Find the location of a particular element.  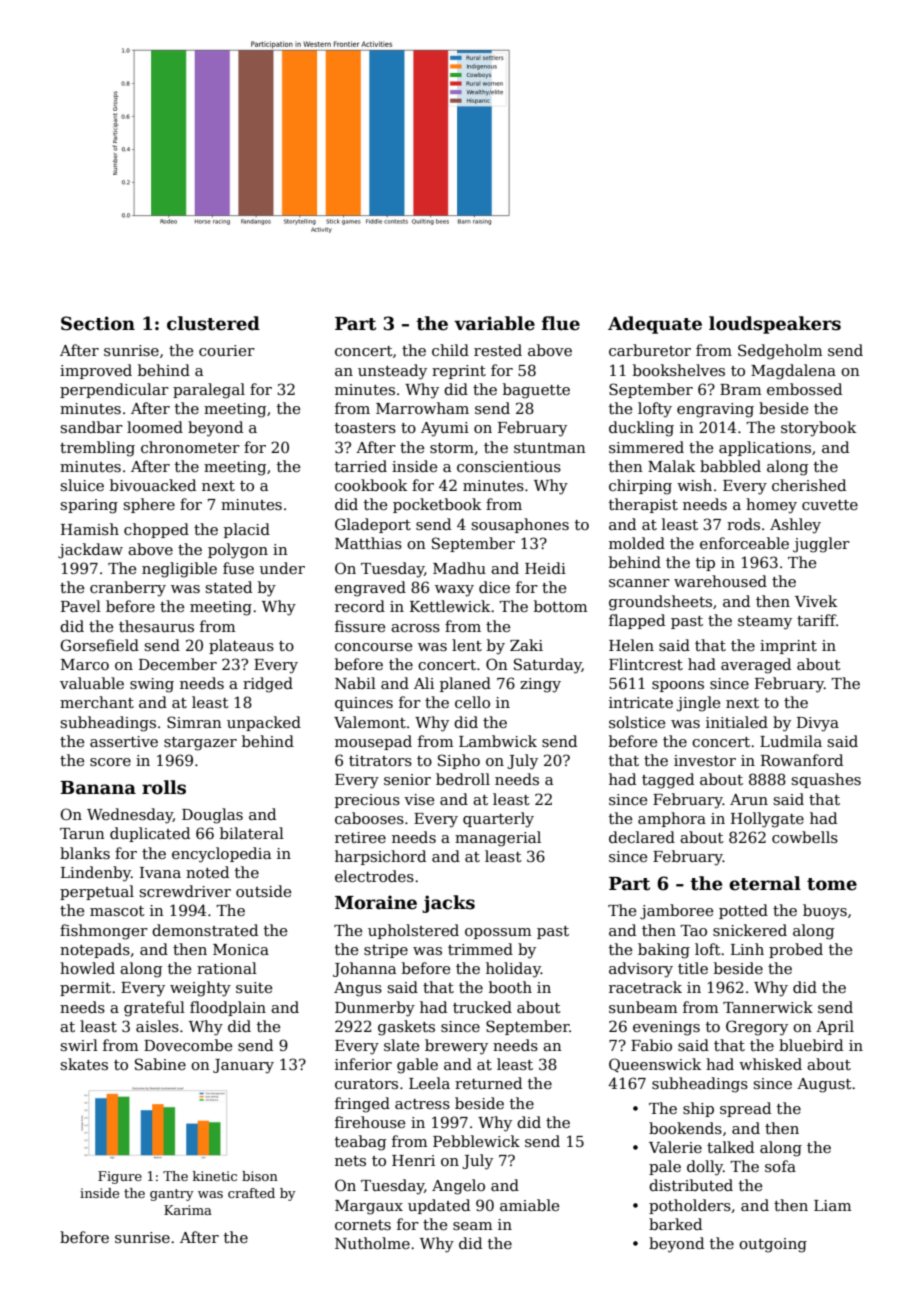

eternal is located at coordinates (765, 883).
